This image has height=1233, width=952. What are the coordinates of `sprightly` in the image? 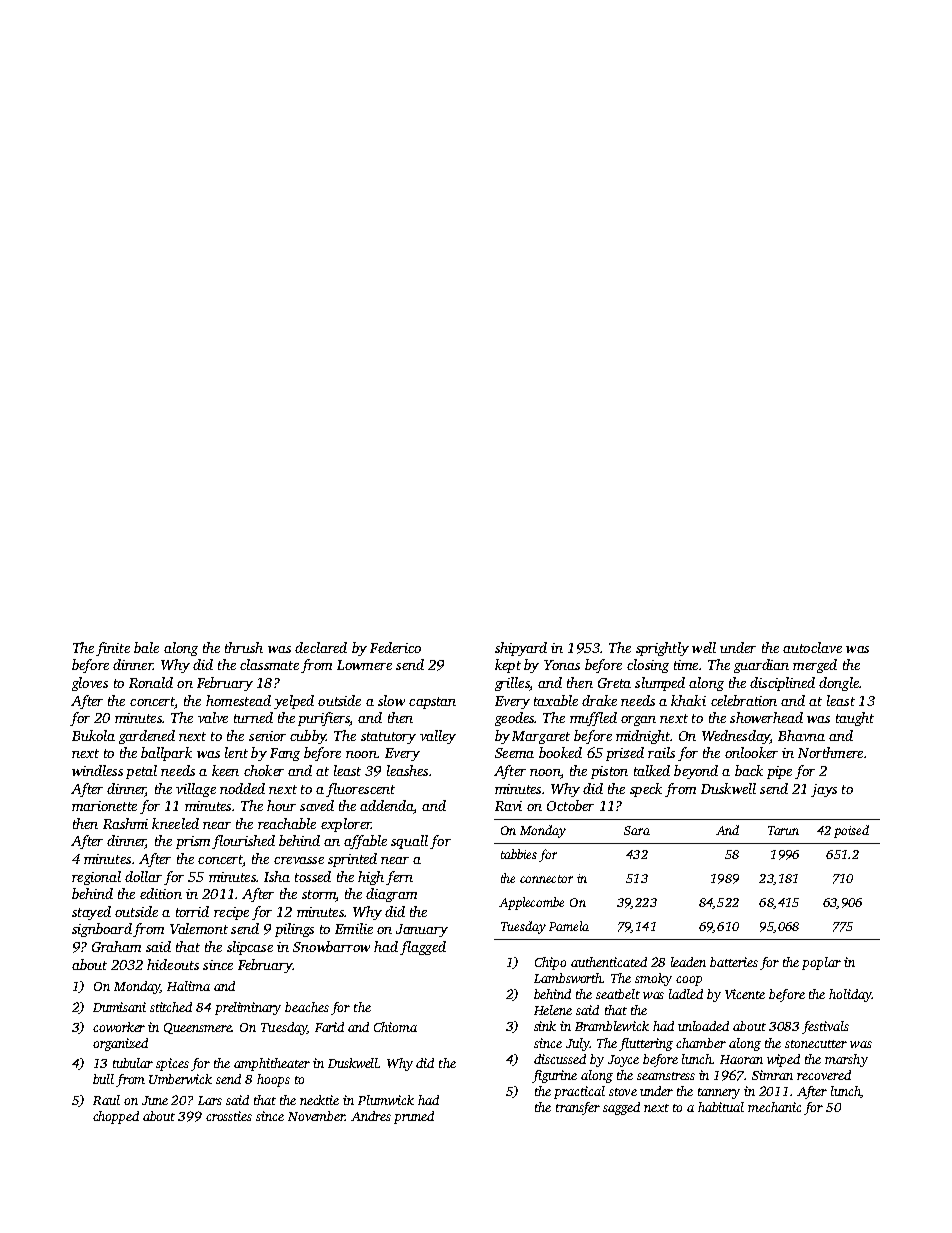 It's located at (662, 649).
